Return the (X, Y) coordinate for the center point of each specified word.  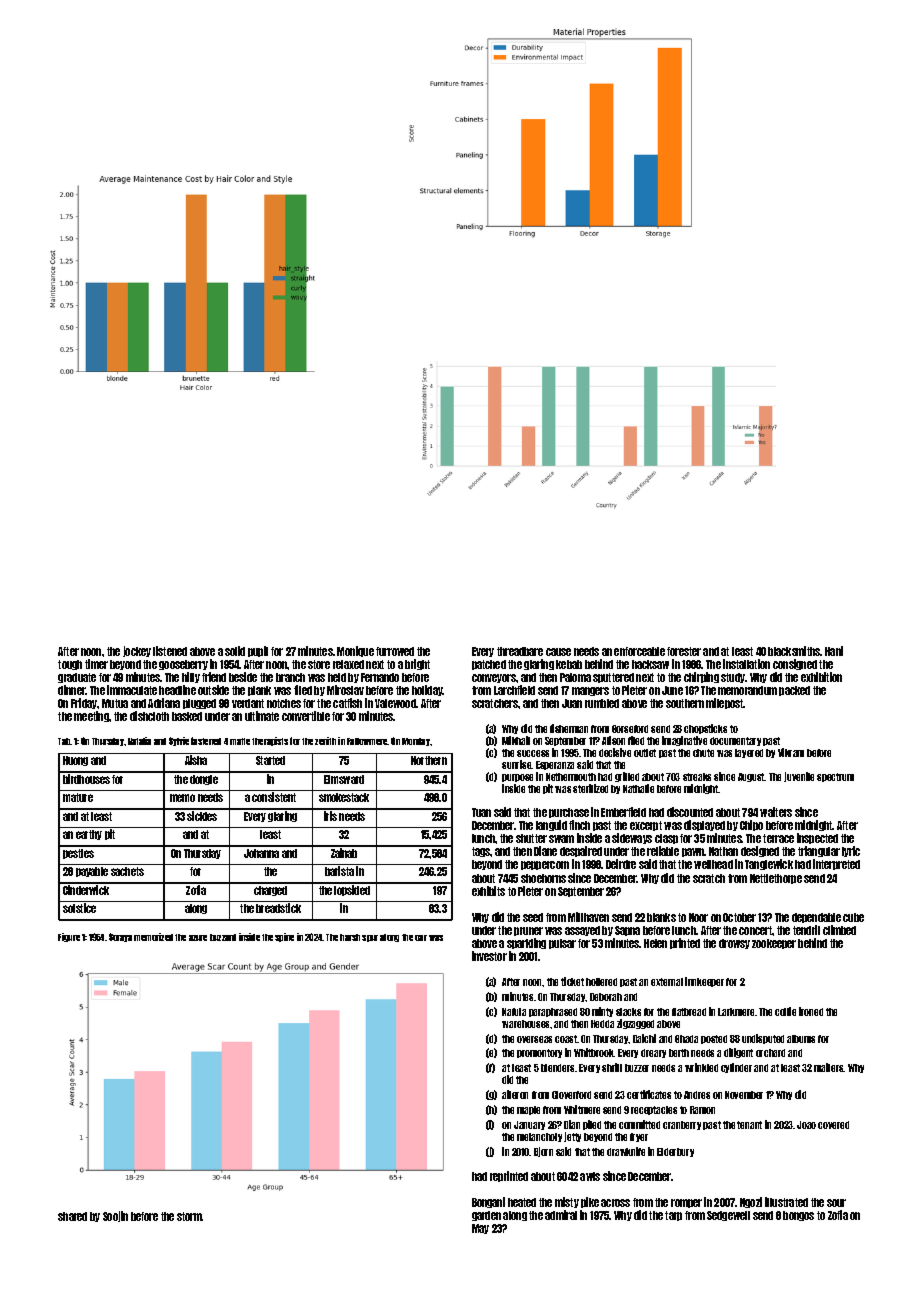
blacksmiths (794, 651)
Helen (655, 943)
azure (198, 938)
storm (189, 1216)
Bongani (488, 1202)
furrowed (395, 651)
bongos (798, 1216)
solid (235, 651)
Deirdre (621, 864)
